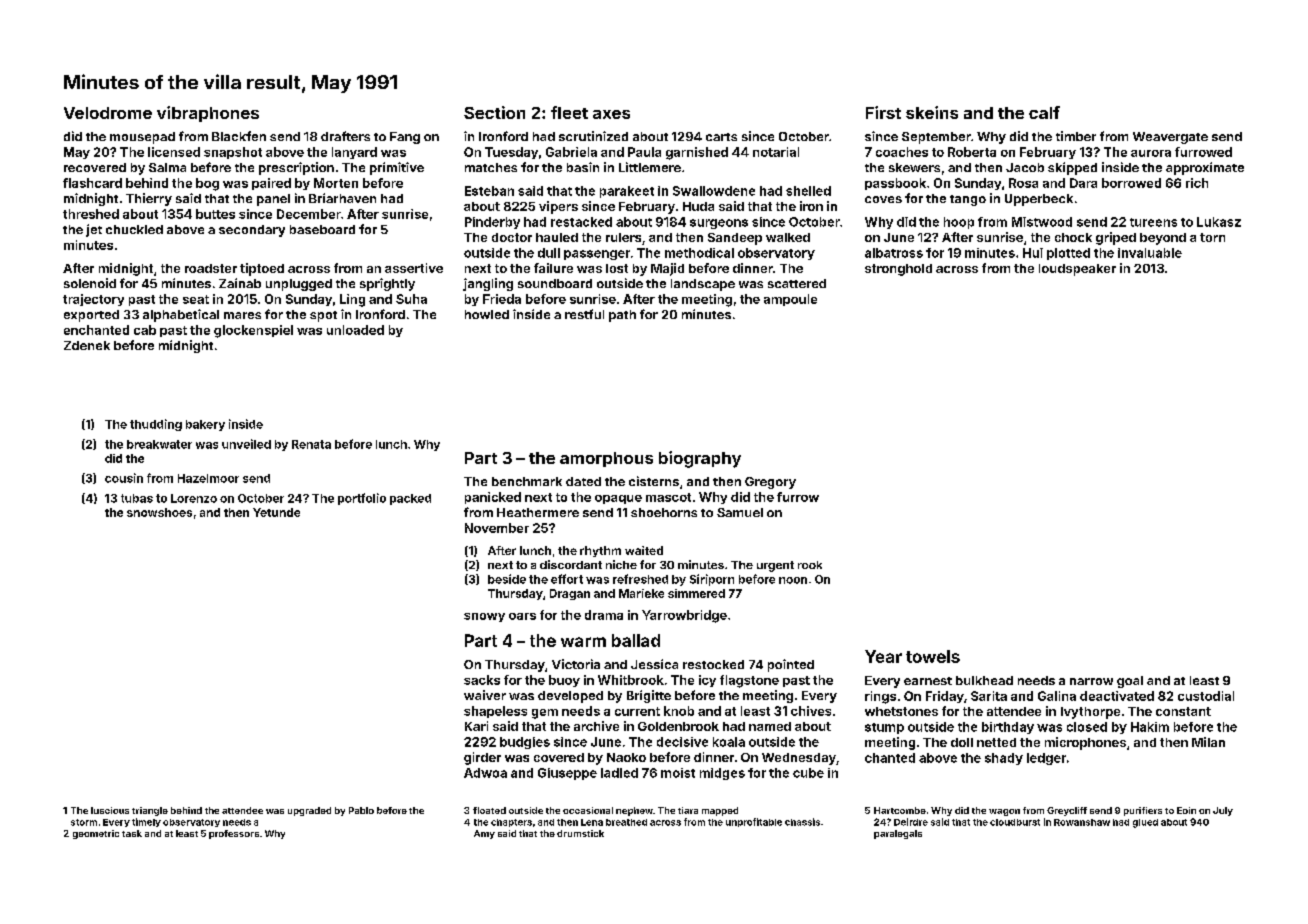 This screenshot has height=924, width=1308. Describe the element at coordinates (721, 137) in the screenshot. I see `carts` at that location.
